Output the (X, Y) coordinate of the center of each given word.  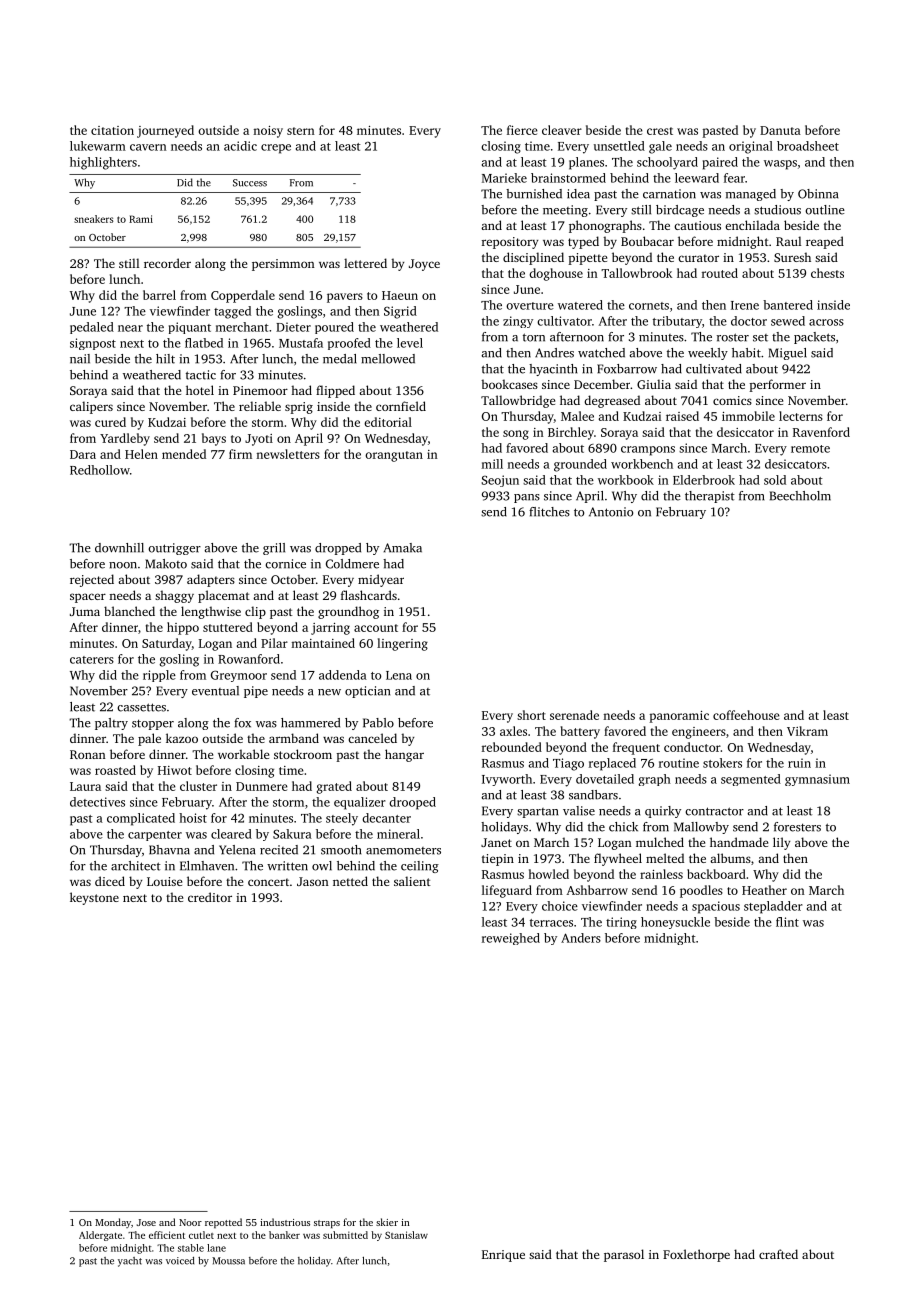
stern (301, 131)
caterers (92, 660)
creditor (210, 897)
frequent (636, 748)
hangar (404, 755)
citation (112, 130)
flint (787, 922)
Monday (113, 1223)
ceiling (420, 867)
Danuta (780, 130)
